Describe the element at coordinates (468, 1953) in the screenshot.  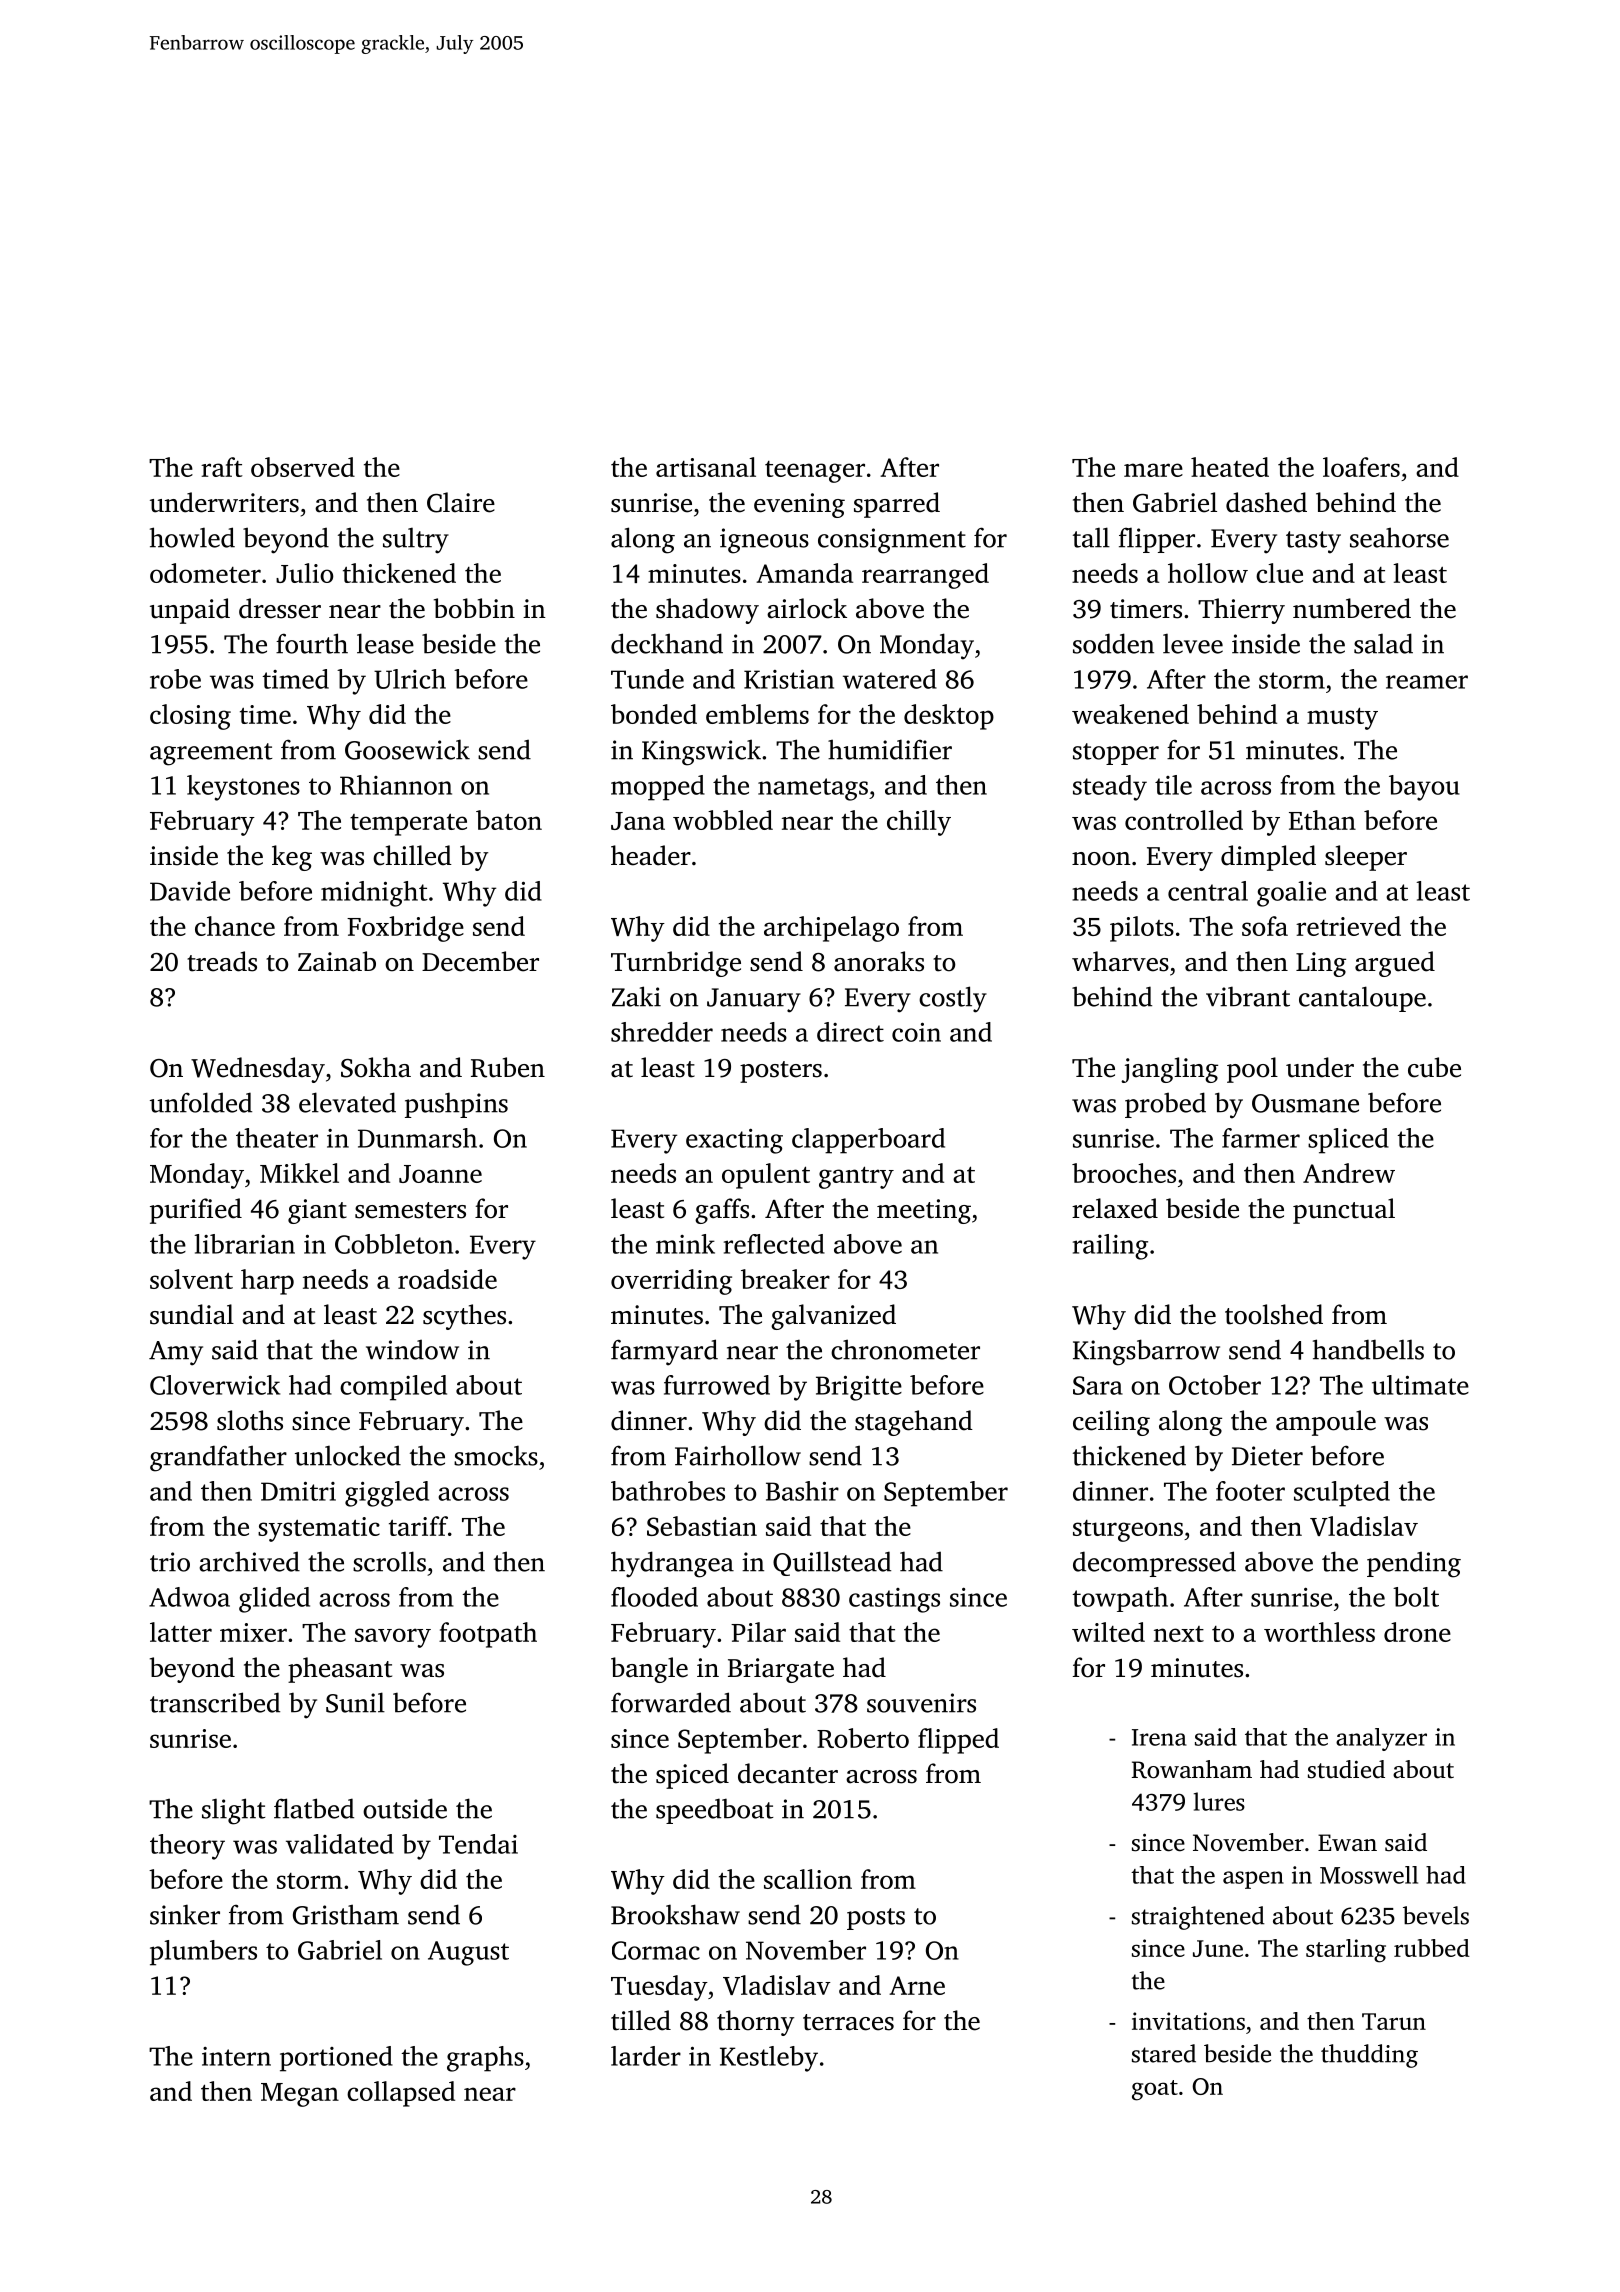
I see `August` at that location.
